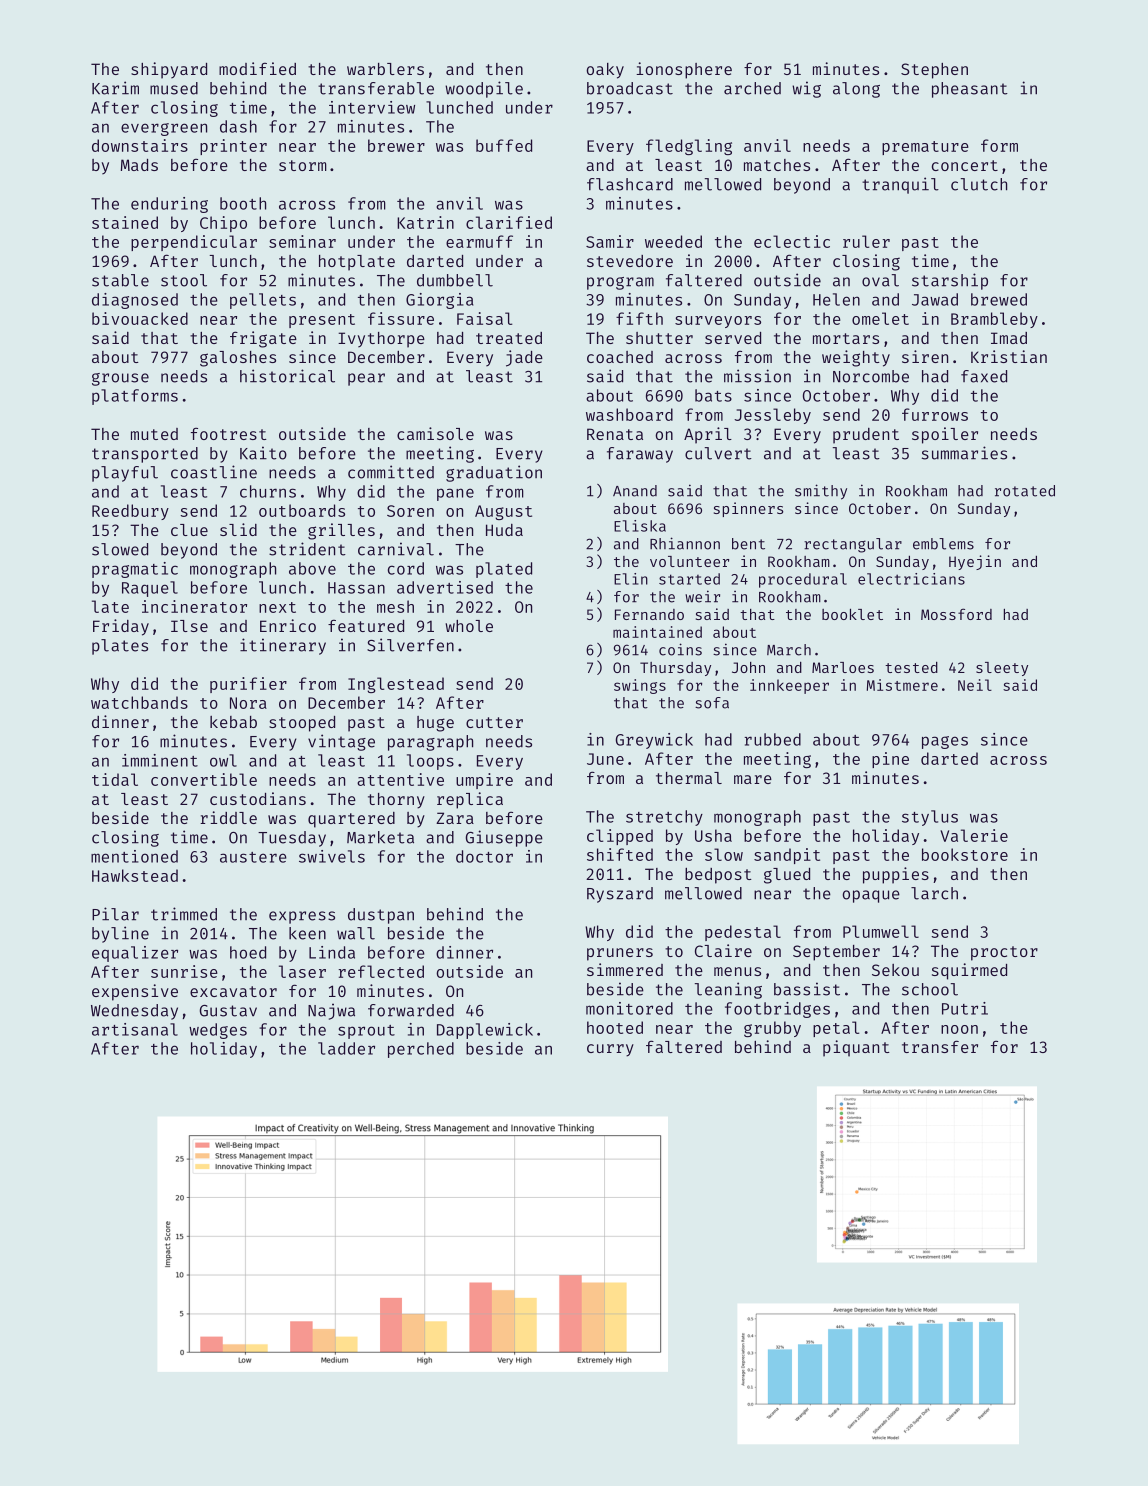 Image resolution: width=1148 pixels, height=1486 pixels. I want to click on pruners, so click(620, 954).
